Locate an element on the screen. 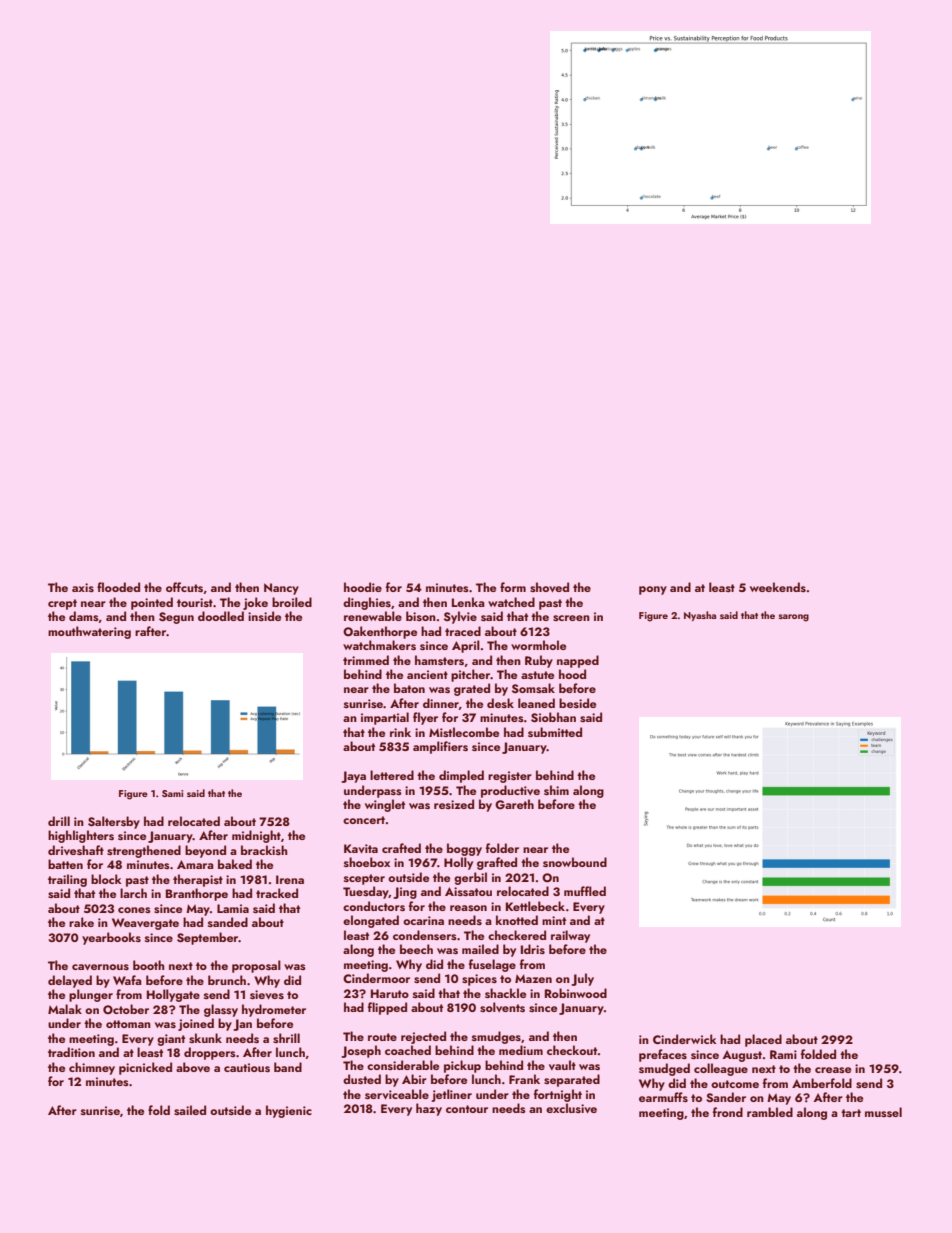  pony is located at coordinates (653, 590).
